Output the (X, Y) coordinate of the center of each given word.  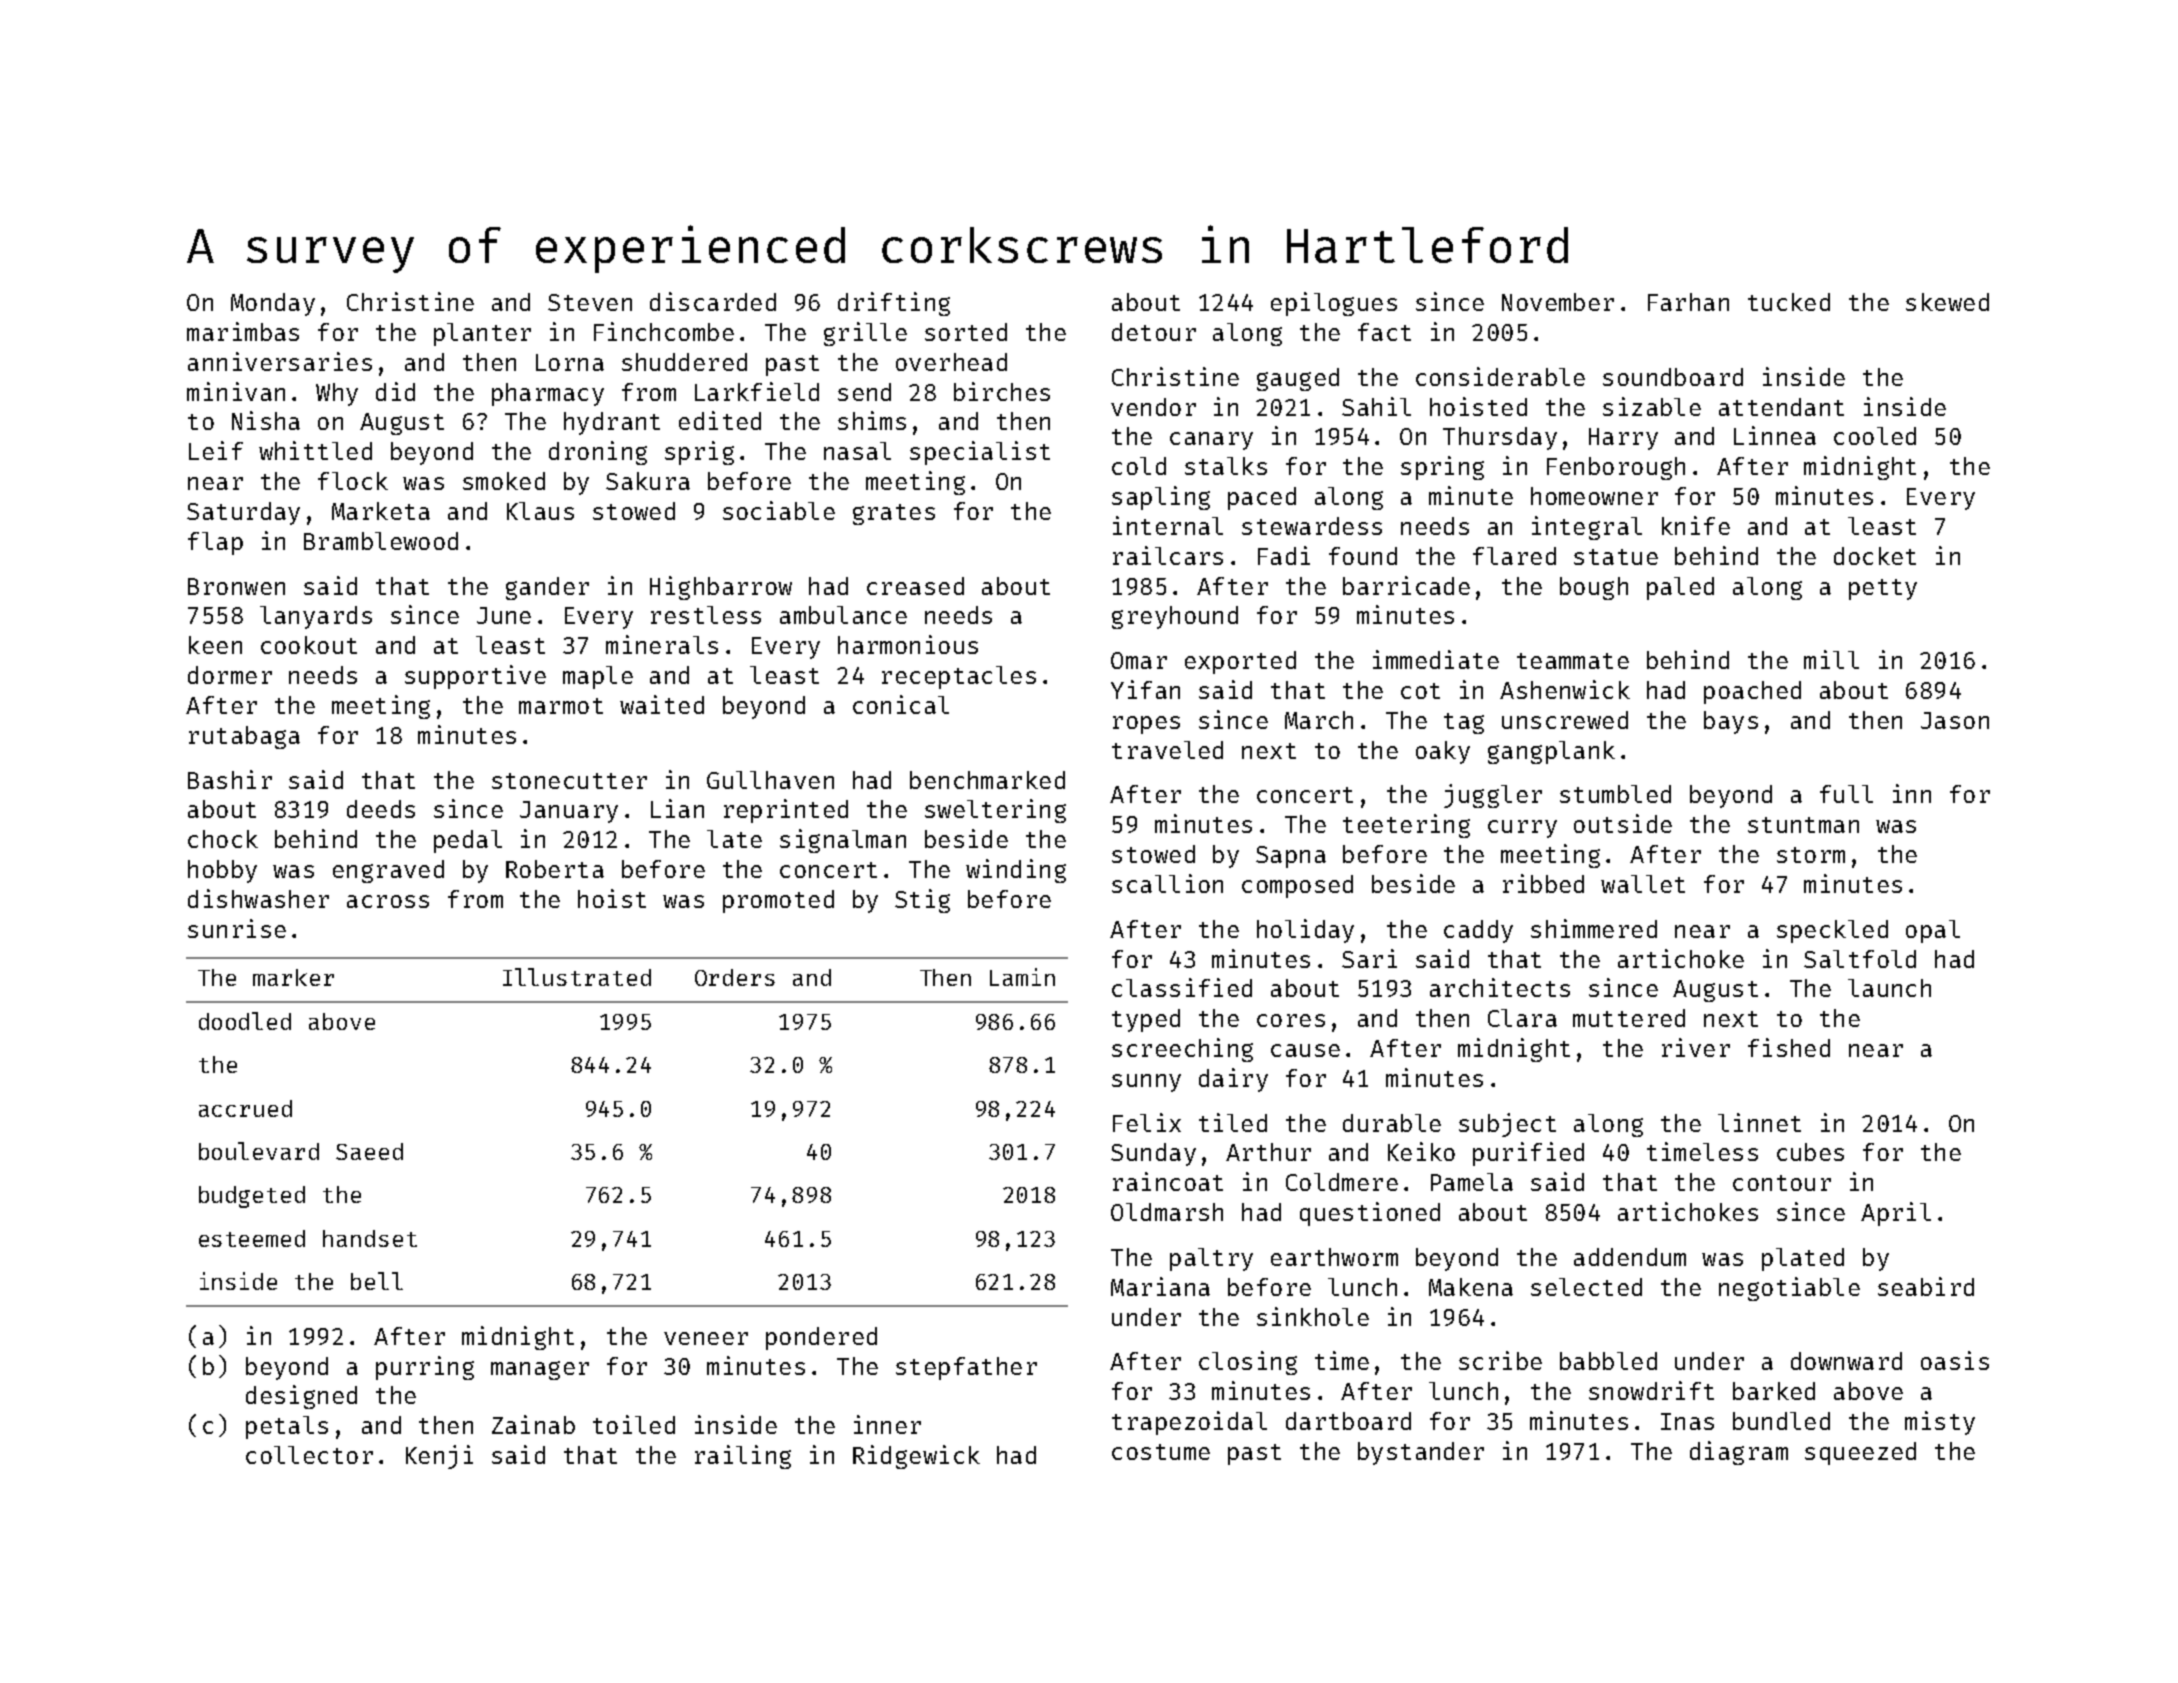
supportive (475, 677)
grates (894, 514)
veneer (706, 1338)
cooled (1875, 436)
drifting (894, 304)
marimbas (243, 331)
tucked (1789, 302)
